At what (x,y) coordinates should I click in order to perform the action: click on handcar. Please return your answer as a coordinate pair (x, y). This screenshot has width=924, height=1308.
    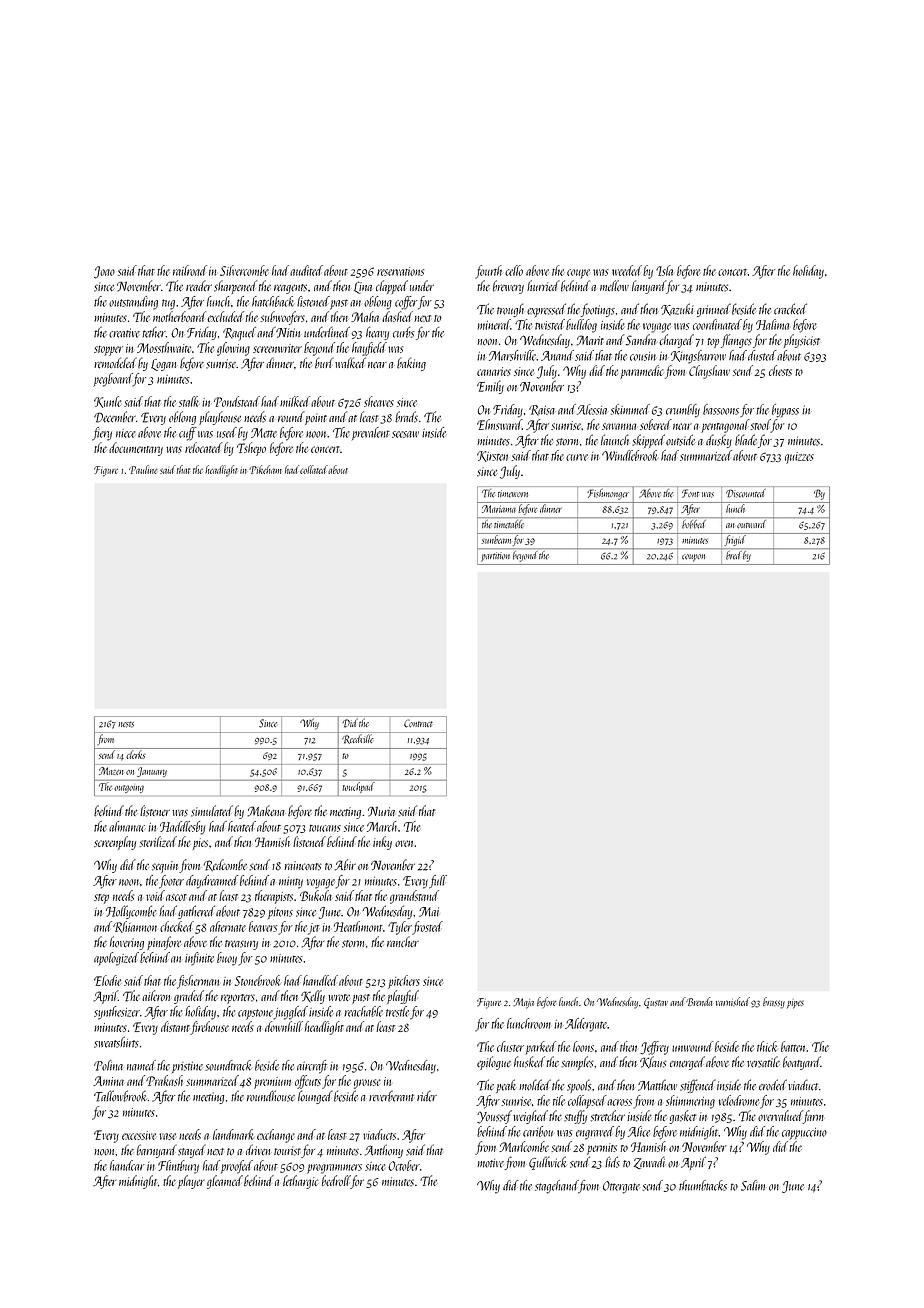
    Looking at the image, I should click on (127, 1165).
